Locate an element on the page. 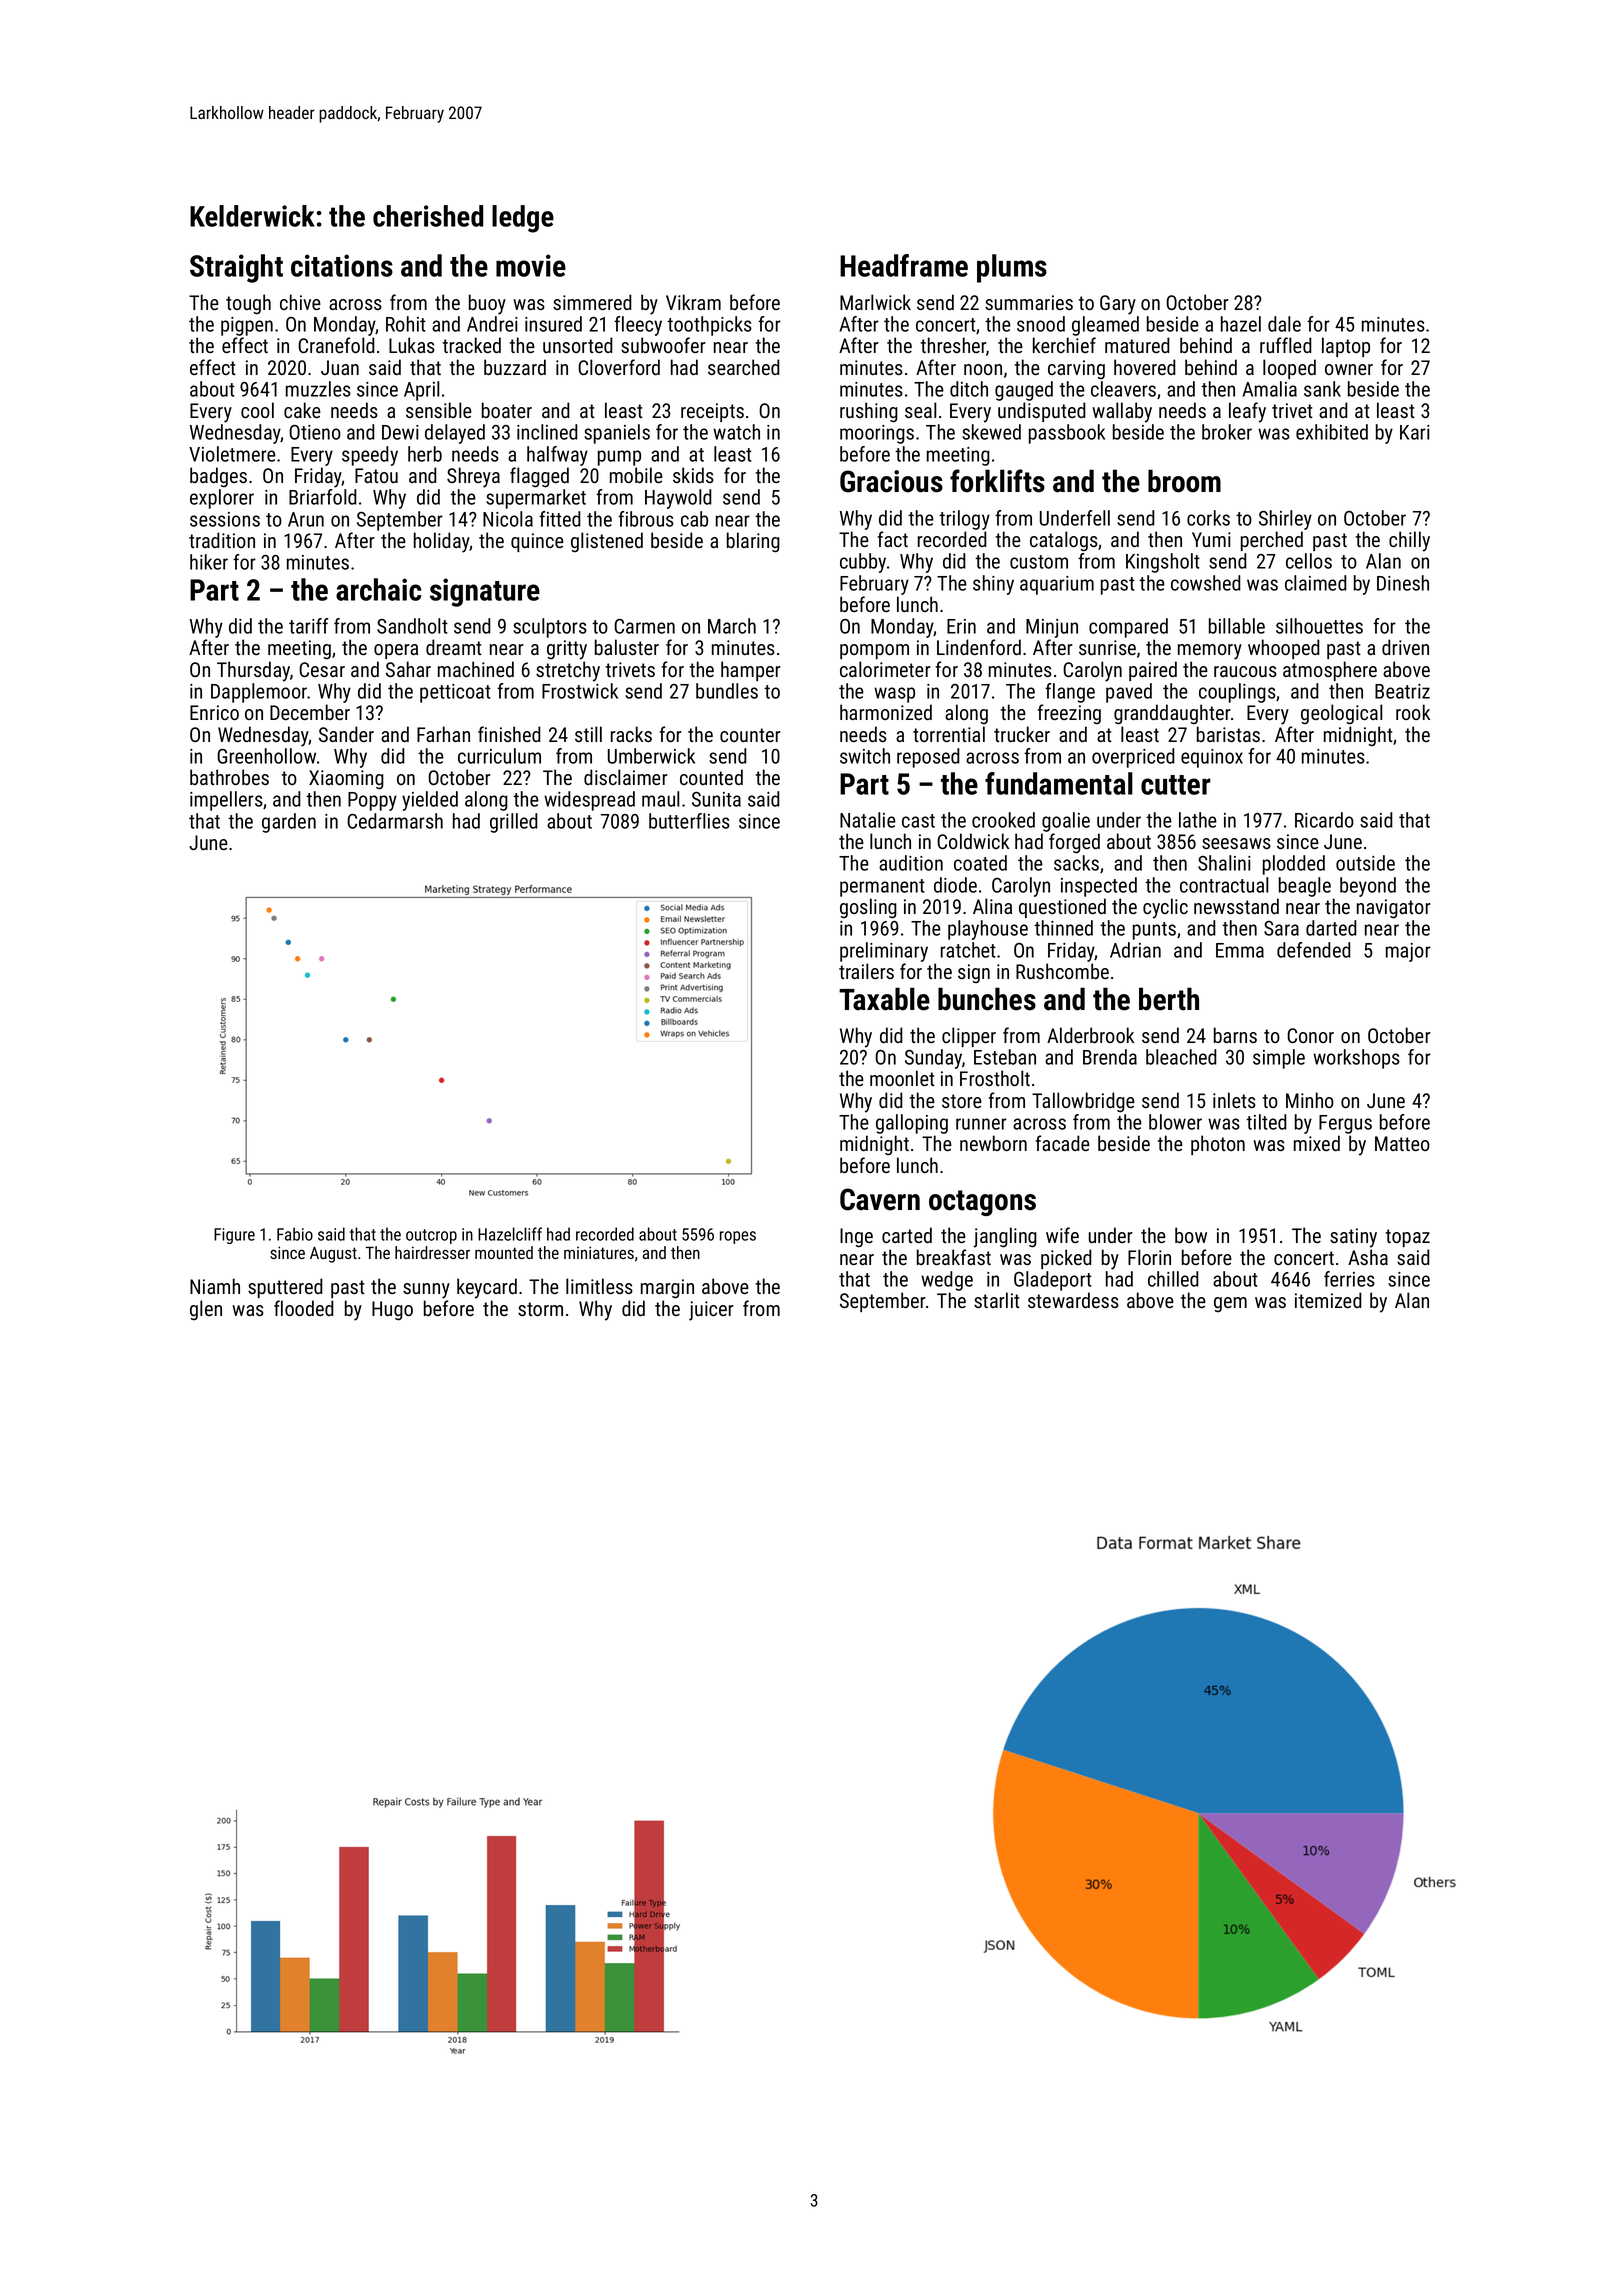  atmosphere is located at coordinates (1330, 671).
